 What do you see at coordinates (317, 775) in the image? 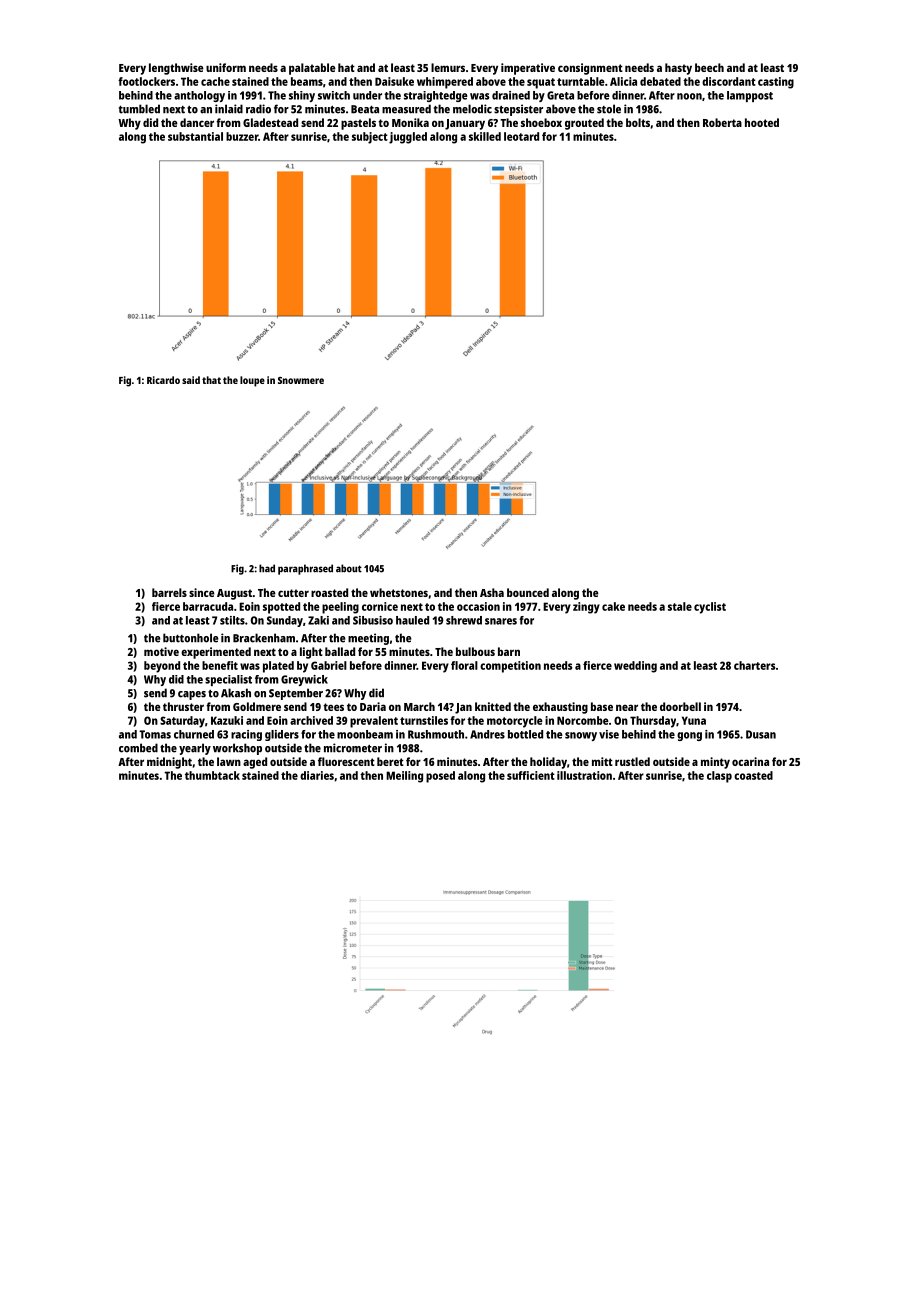
I see `diaries` at bounding box center [317, 775].
